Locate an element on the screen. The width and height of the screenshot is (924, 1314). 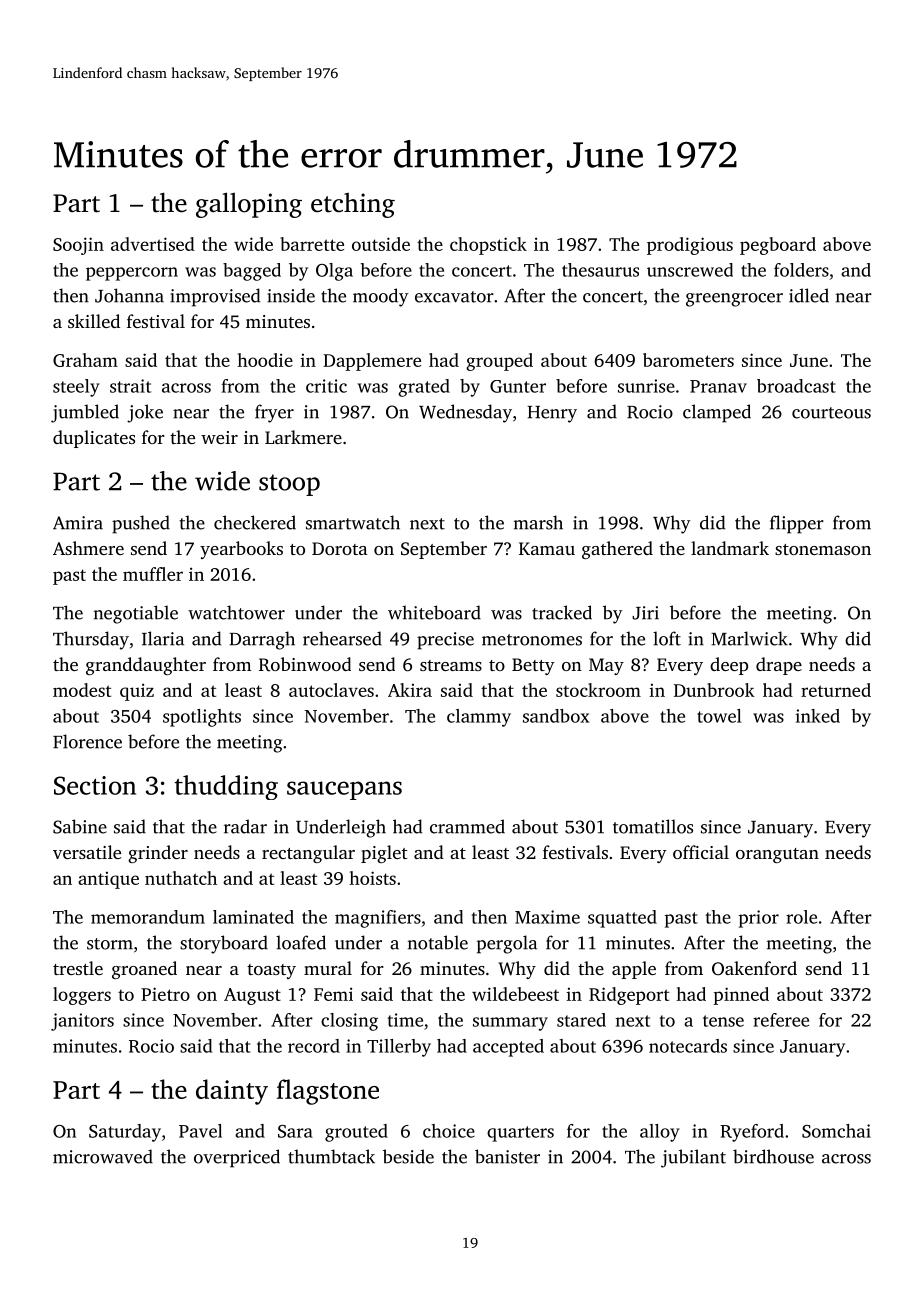
Soojin is located at coordinates (78, 246).
